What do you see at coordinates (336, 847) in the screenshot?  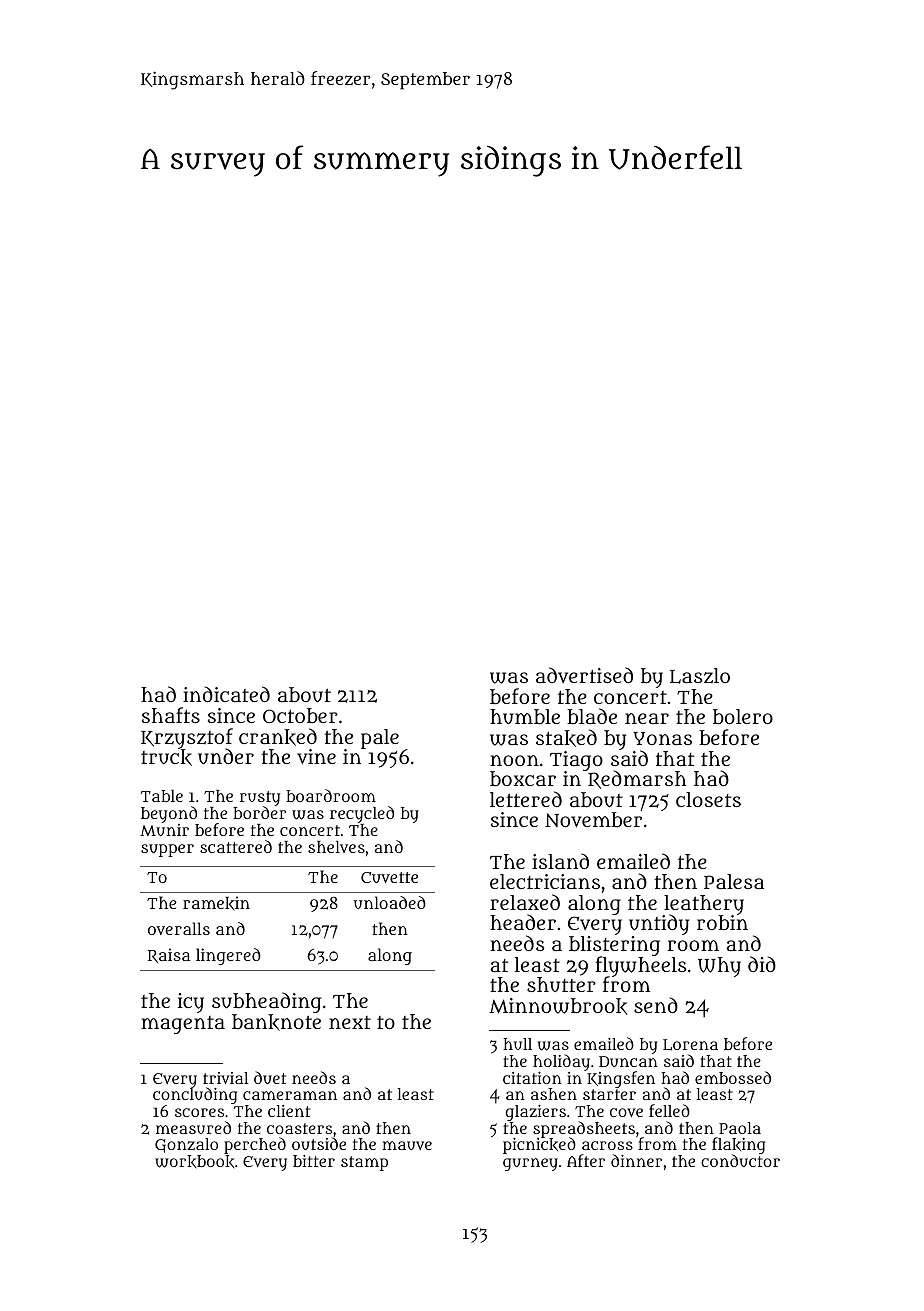 I see `shelves` at bounding box center [336, 847].
